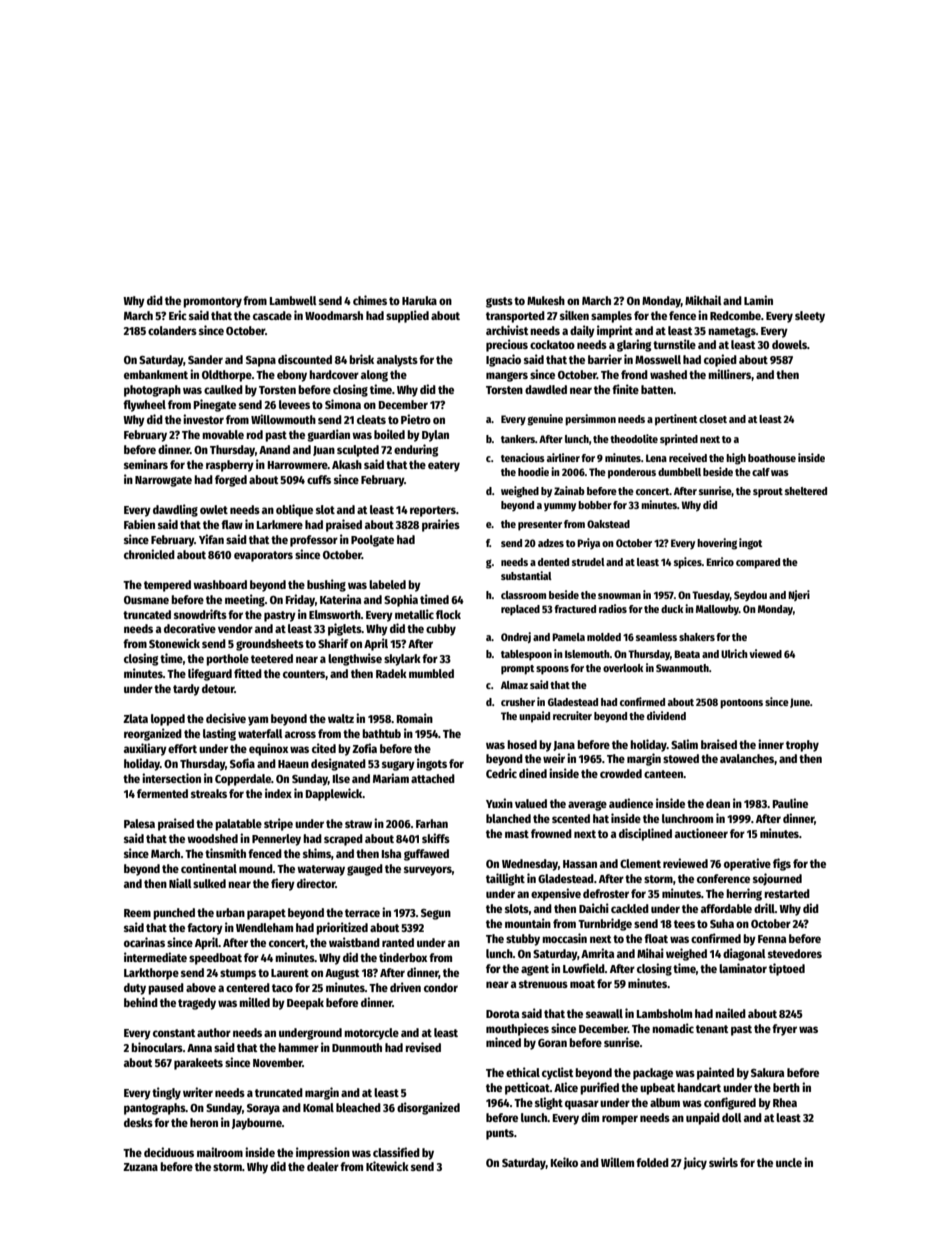 This image has width=952, height=1233. Describe the element at coordinates (365, 870) in the image. I see `gauged` at that location.
